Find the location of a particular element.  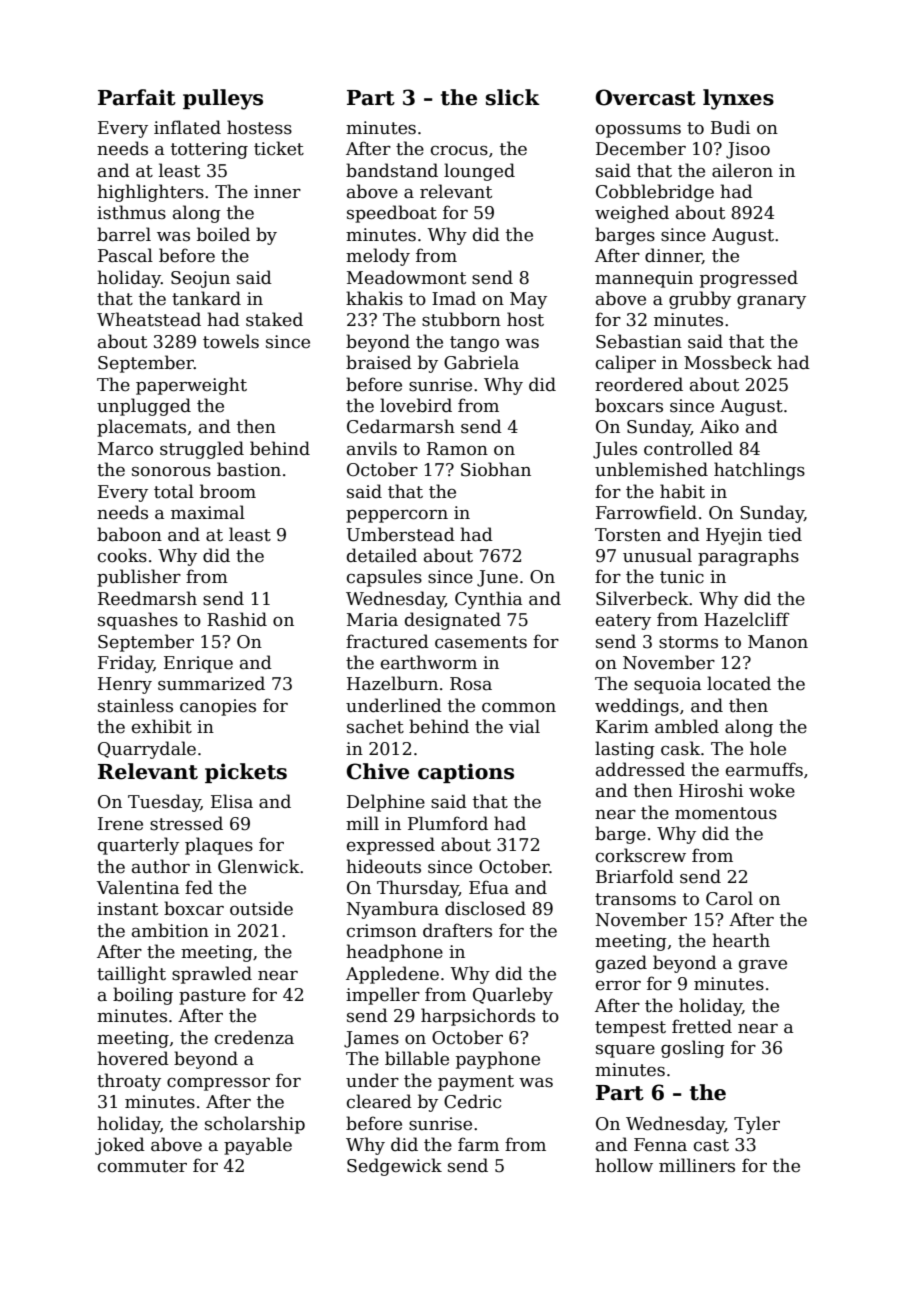

Hazelcliff is located at coordinates (746, 619).
